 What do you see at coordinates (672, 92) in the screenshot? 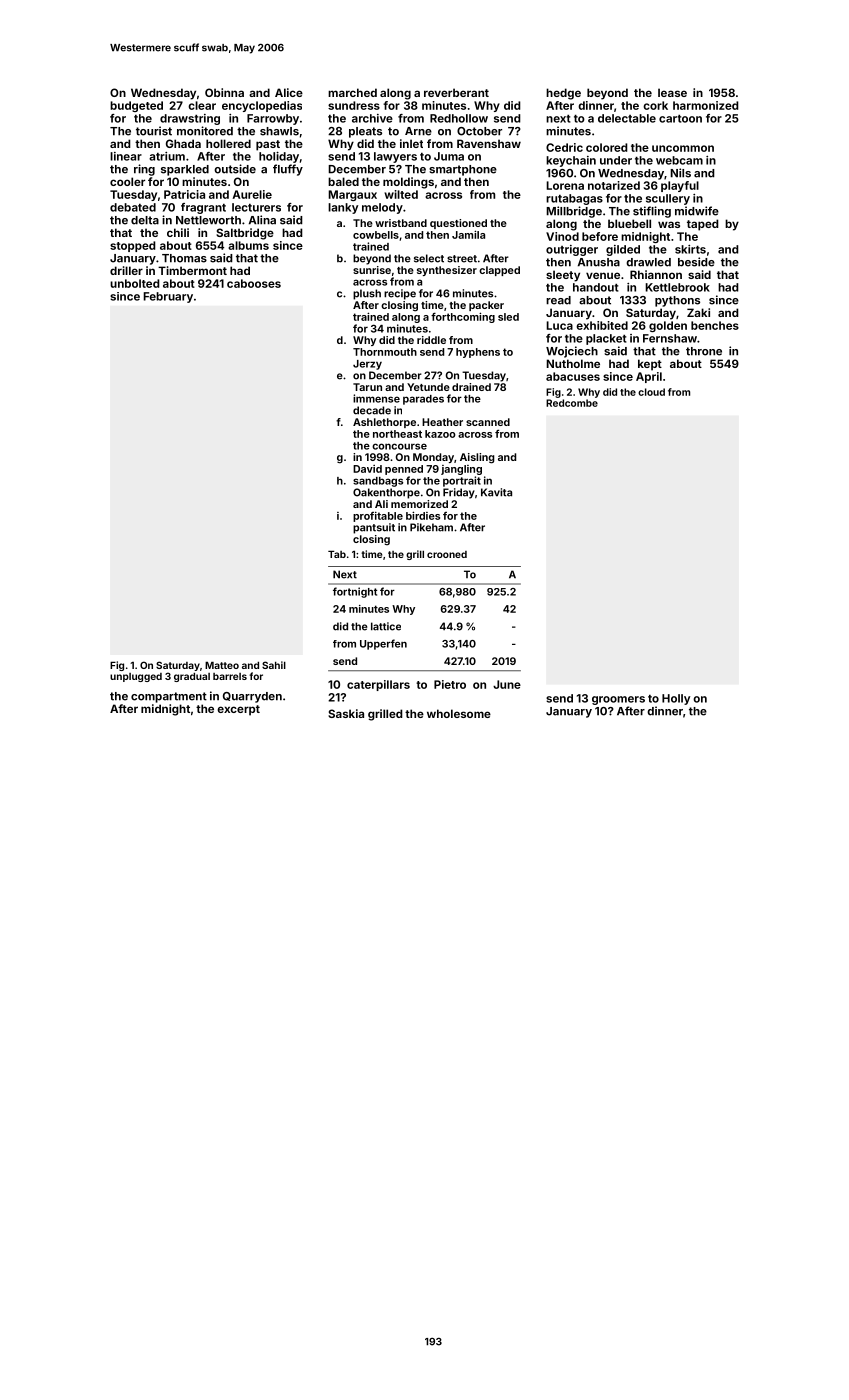
I see `lease` at bounding box center [672, 92].
